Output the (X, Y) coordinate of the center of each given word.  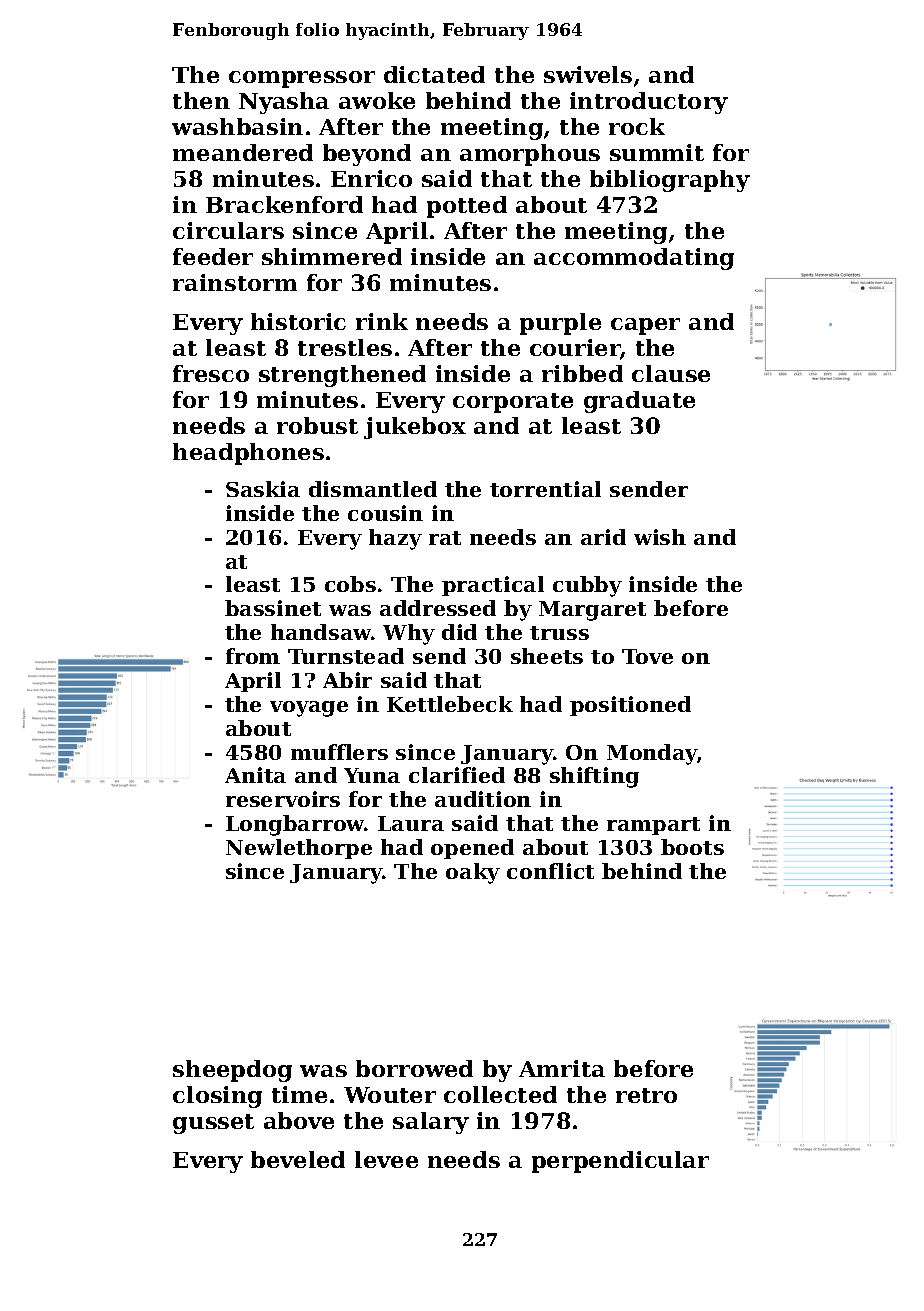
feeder (213, 256)
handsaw (321, 632)
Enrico (371, 178)
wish (660, 537)
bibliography (670, 181)
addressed (438, 608)
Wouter (390, 1095)
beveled (298, 1159)
